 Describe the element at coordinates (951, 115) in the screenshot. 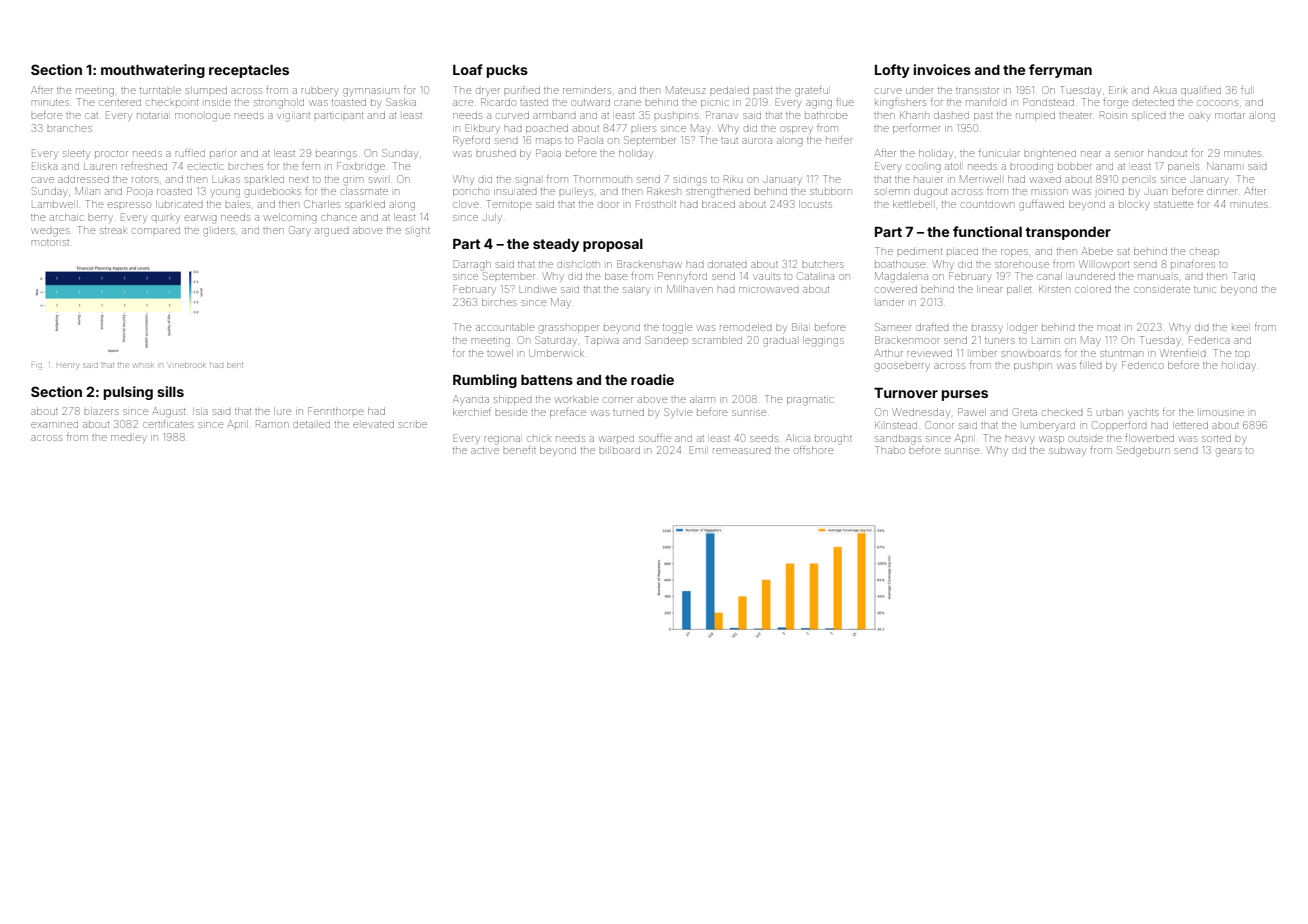

I see `dashed` at that location.
